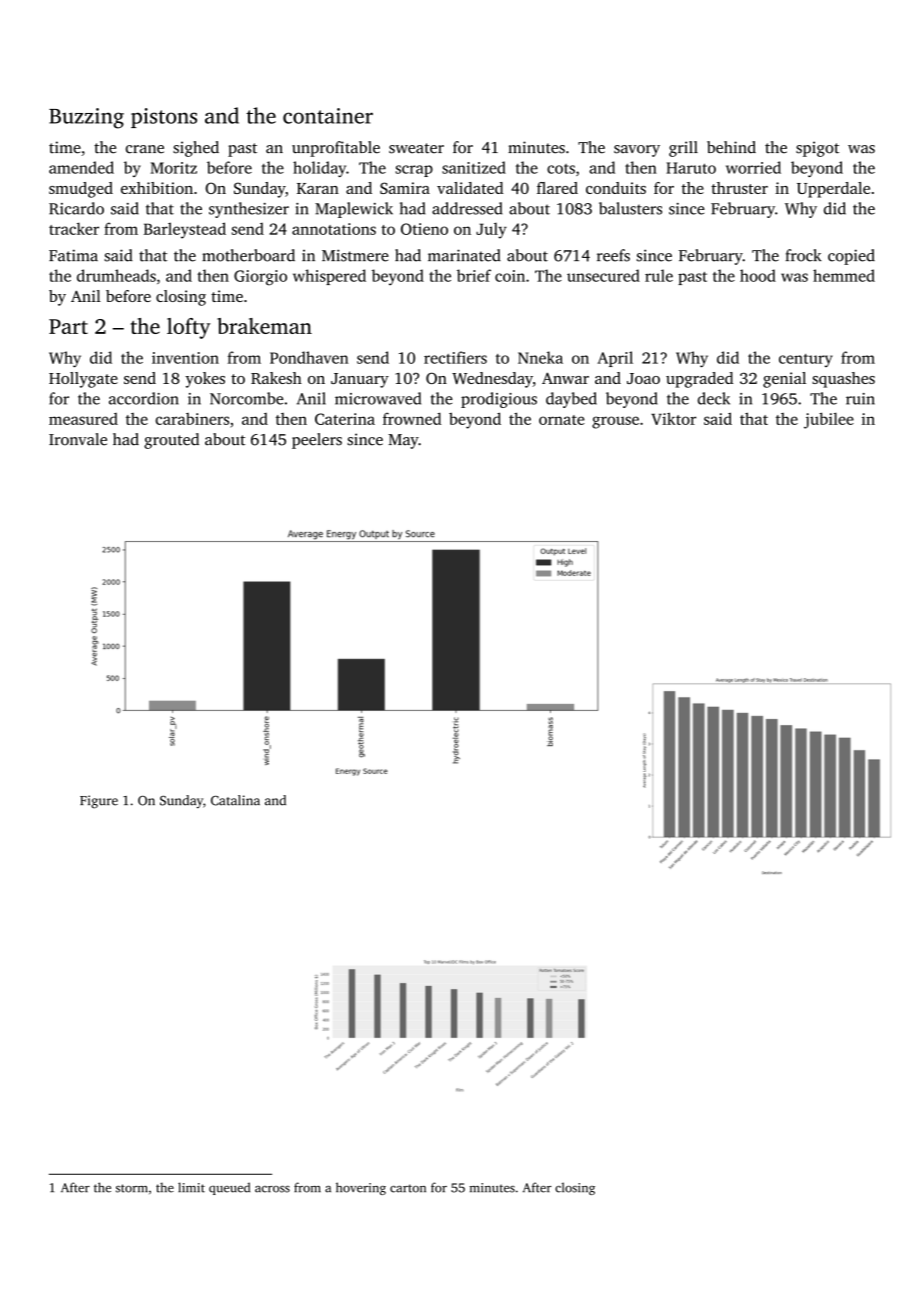  Describe the element at coordinates (408, 1188) in the image. I see `carton` at that location.
